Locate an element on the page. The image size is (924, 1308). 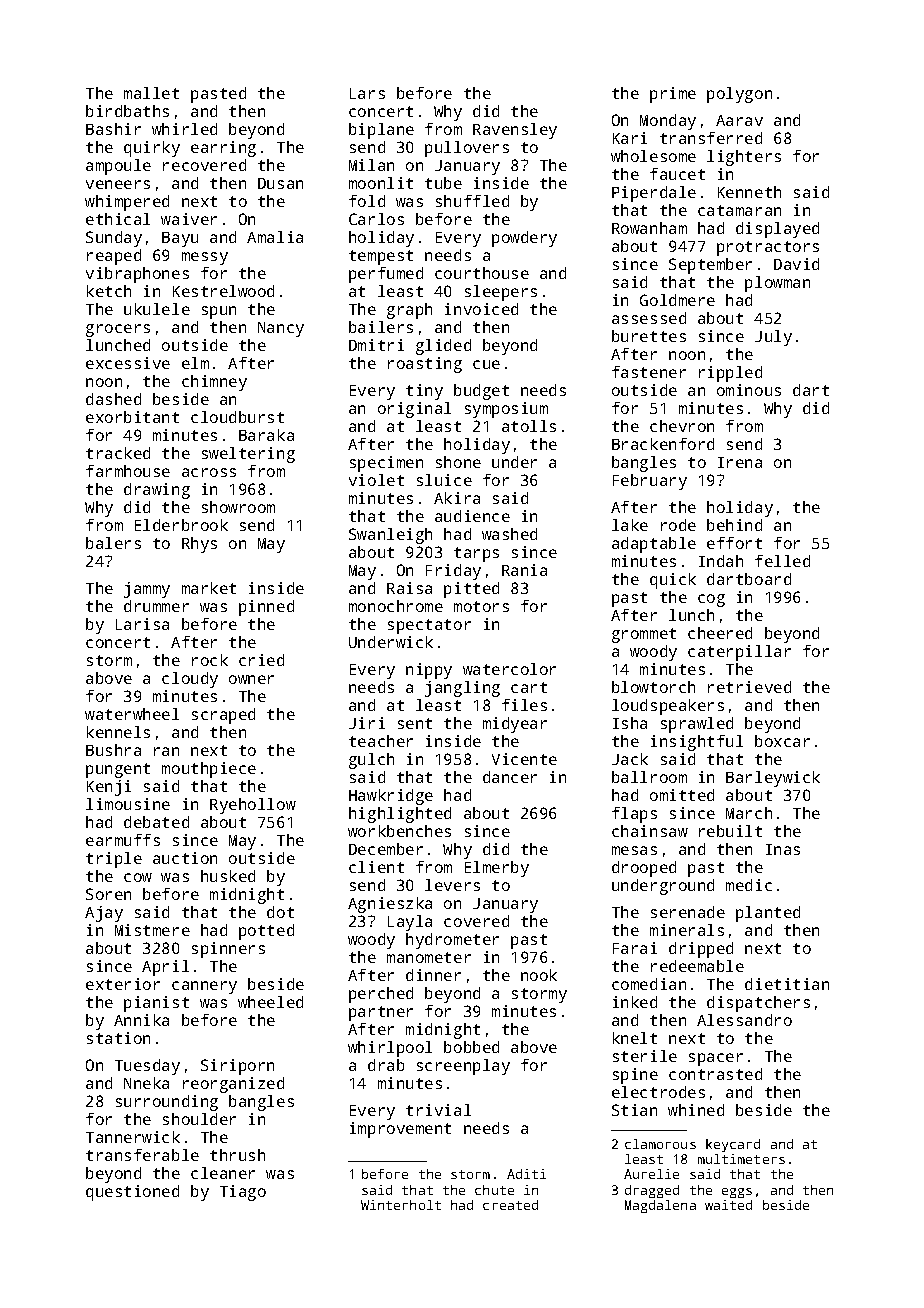
transferable is located at coordinates (142, 1155).
